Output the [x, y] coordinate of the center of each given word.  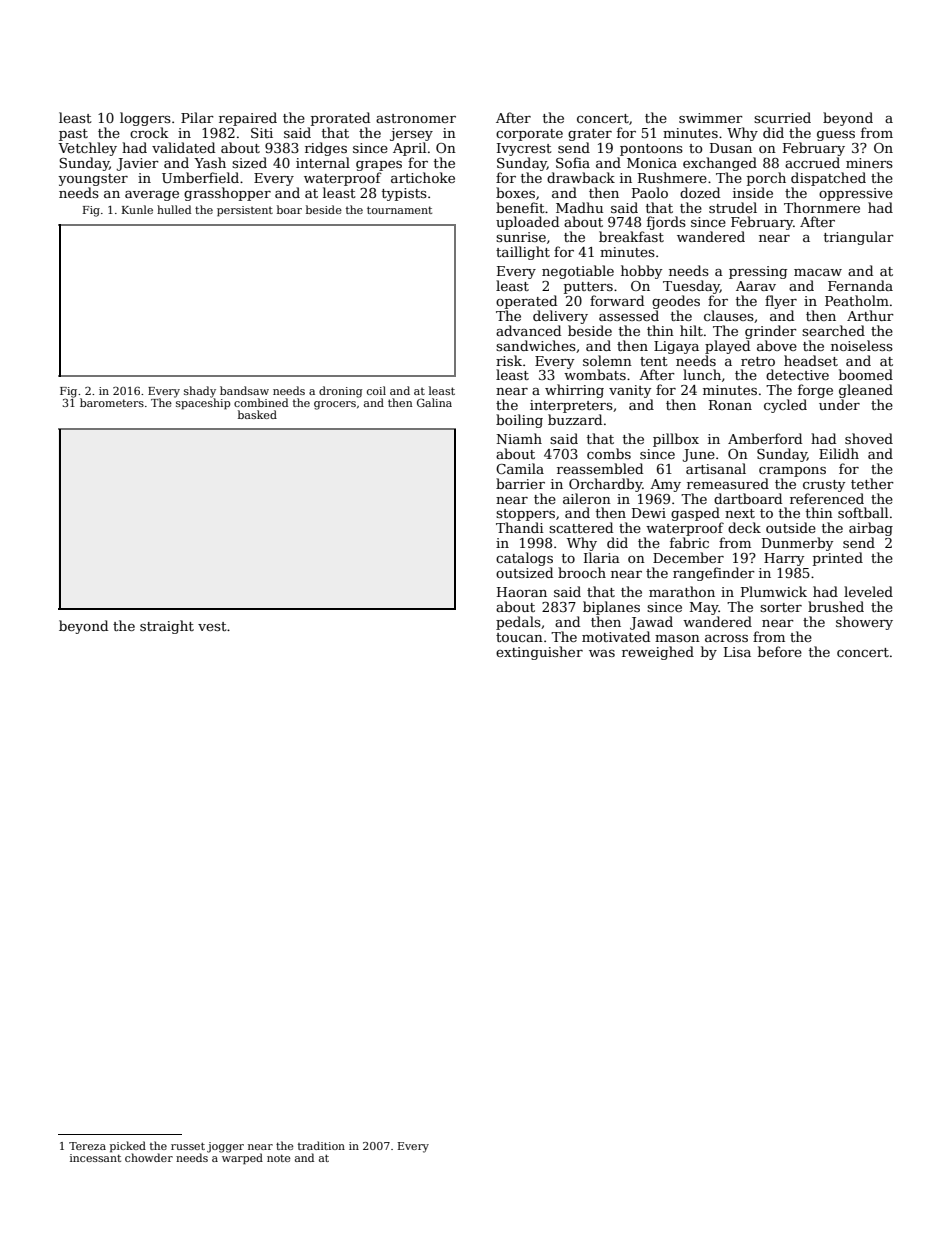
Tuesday [691, 287]
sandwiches [536, 345]
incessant [95, 1158]
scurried [782, 117]
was [602, 653]
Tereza [87, 1146]
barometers [112, 402]
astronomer [416, 118]
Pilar [197, 117]
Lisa [737, 652]
